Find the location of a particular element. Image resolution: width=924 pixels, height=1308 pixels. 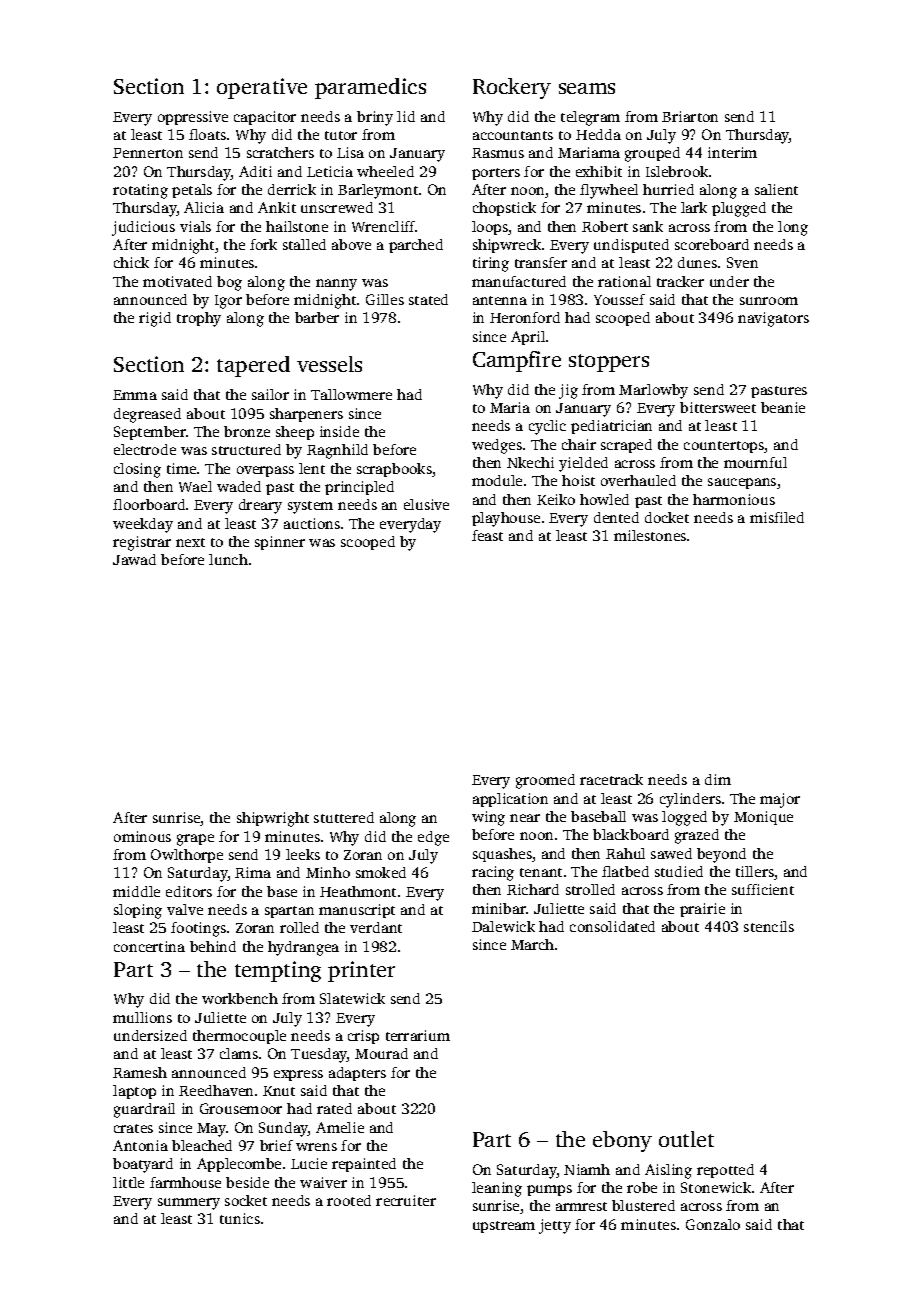

spinner is located at coordinates (280, 543).
